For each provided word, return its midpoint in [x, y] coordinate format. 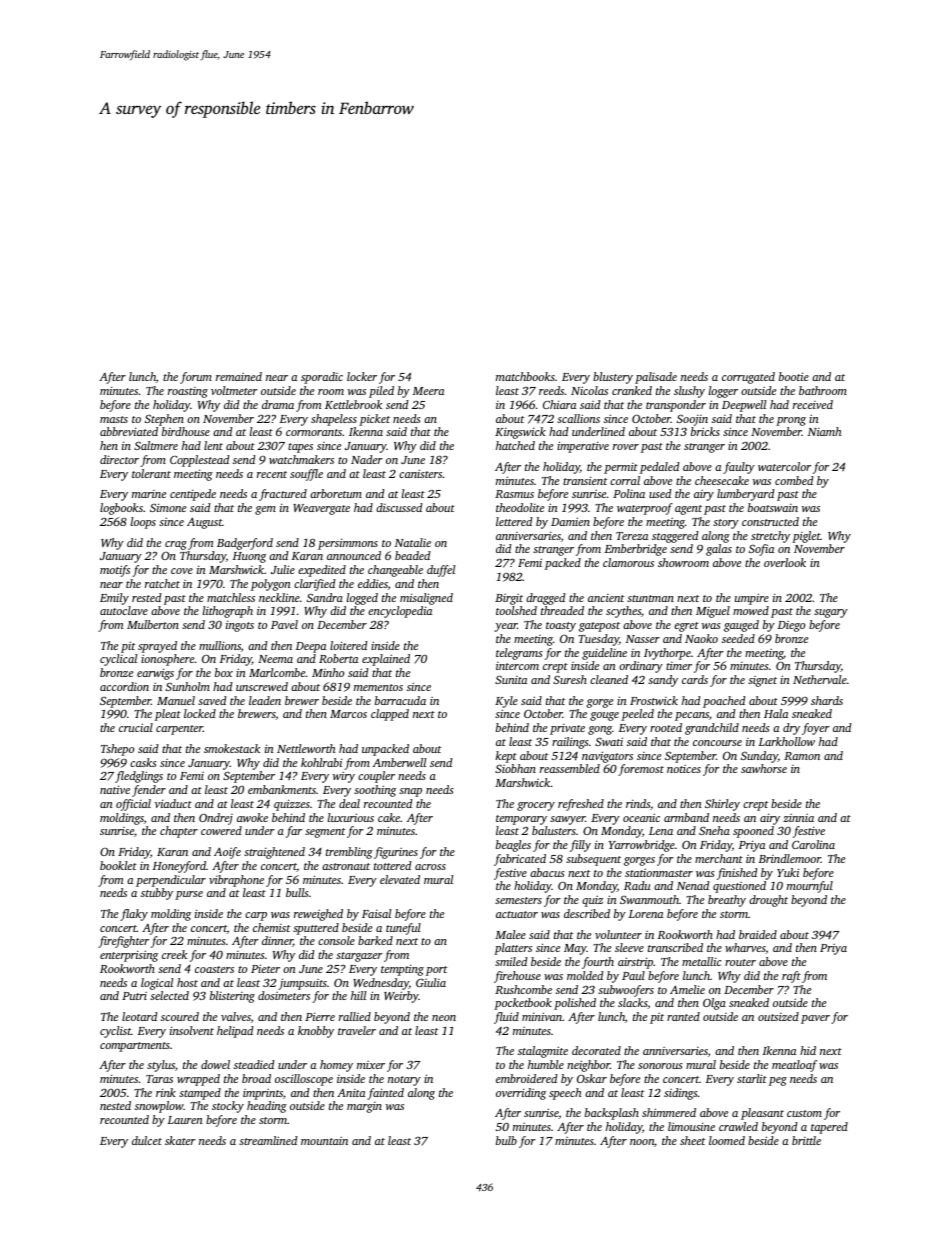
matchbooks [525, 376]
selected [169, 995]
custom [804, 1113]
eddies [373, 583]
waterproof [645, 509]
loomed [727, 1140]
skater [180, 1140]
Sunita [511, 679]
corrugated [748, 378]
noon [642, 1142]
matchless [231, 597]
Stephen [164, 420]
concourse [717, 743]
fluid [506, 1018]
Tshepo [117, 750]
